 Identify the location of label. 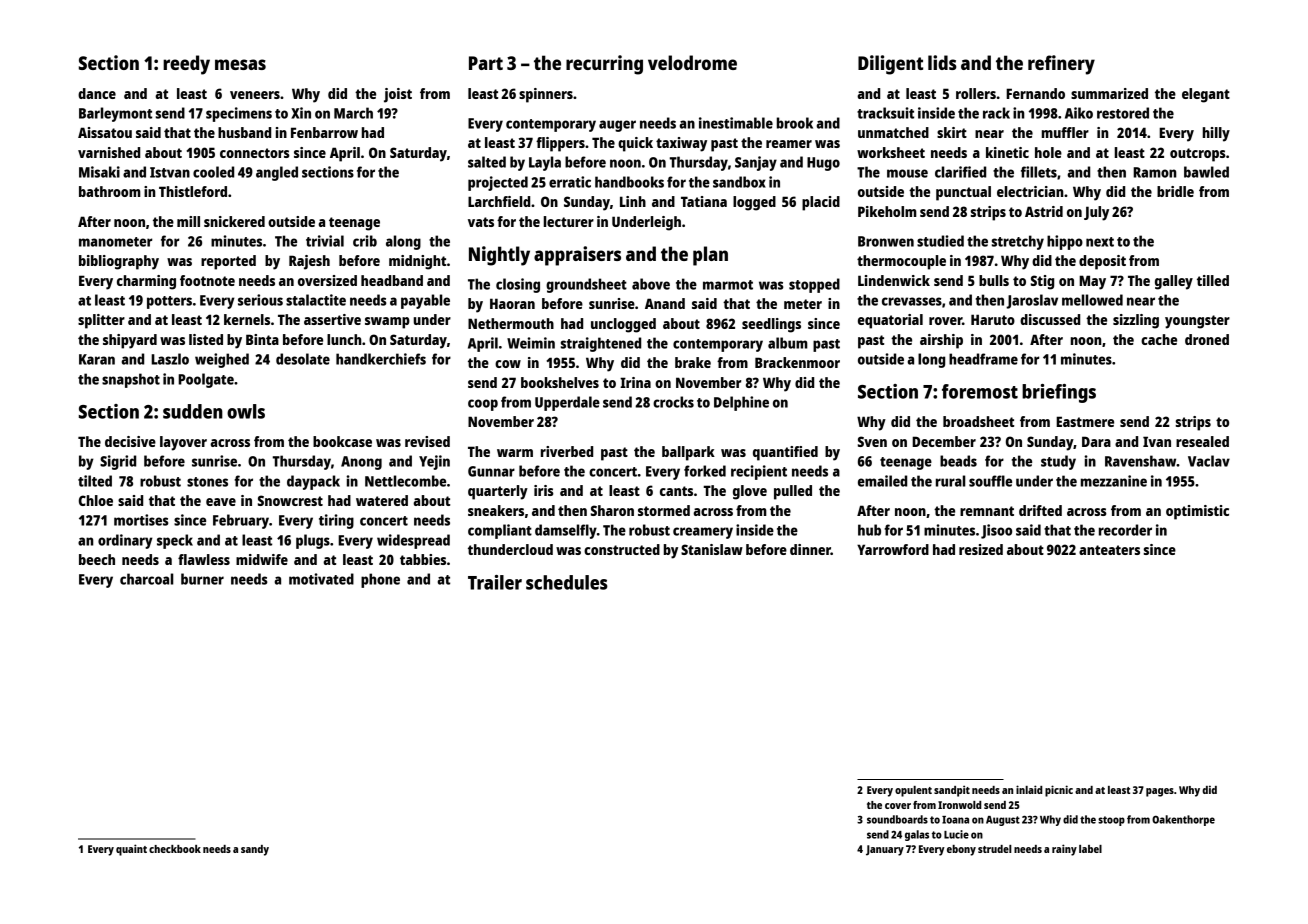
(1090, 849).
